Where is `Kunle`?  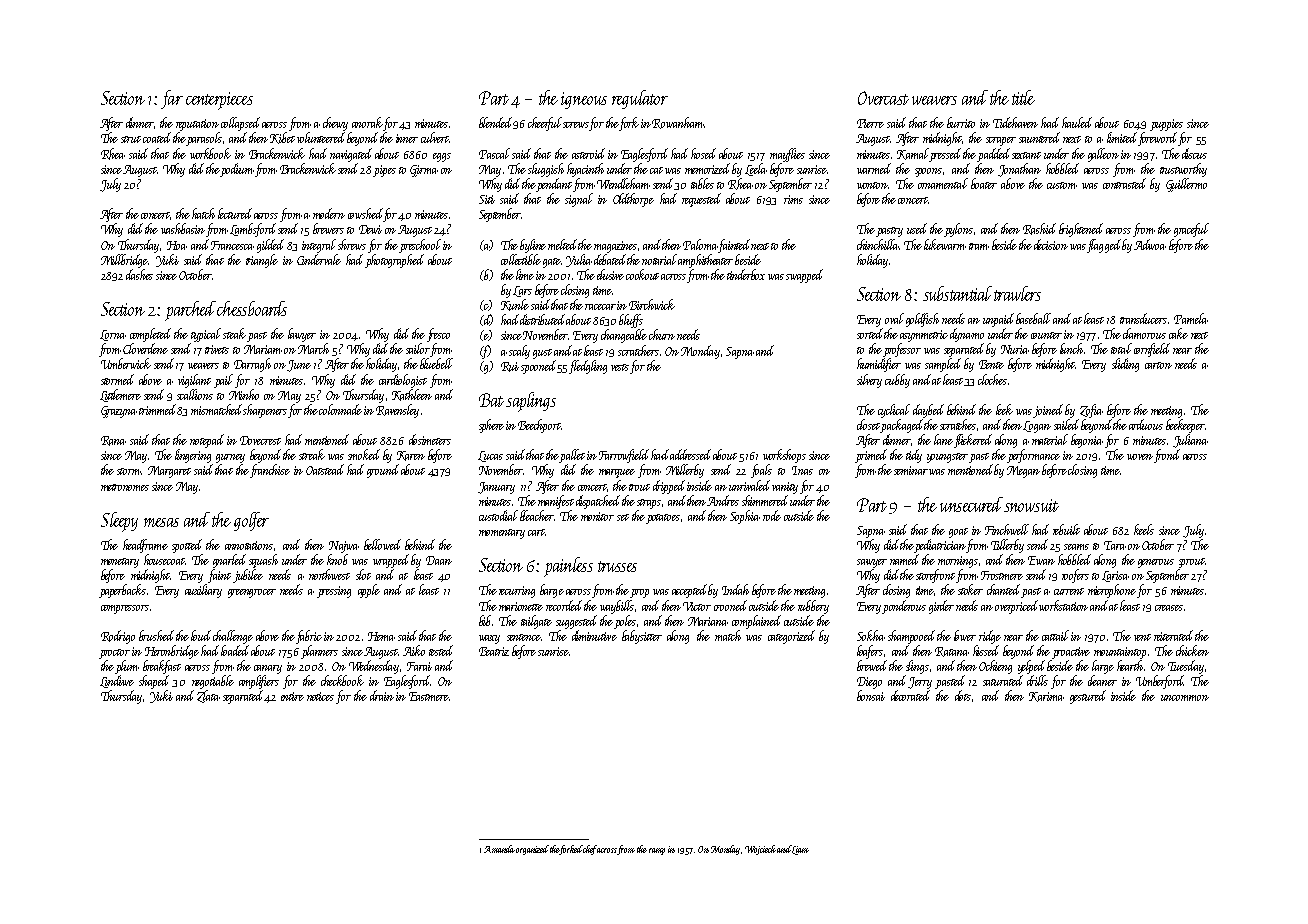
Kunle is located at coordinates (515, 305).
